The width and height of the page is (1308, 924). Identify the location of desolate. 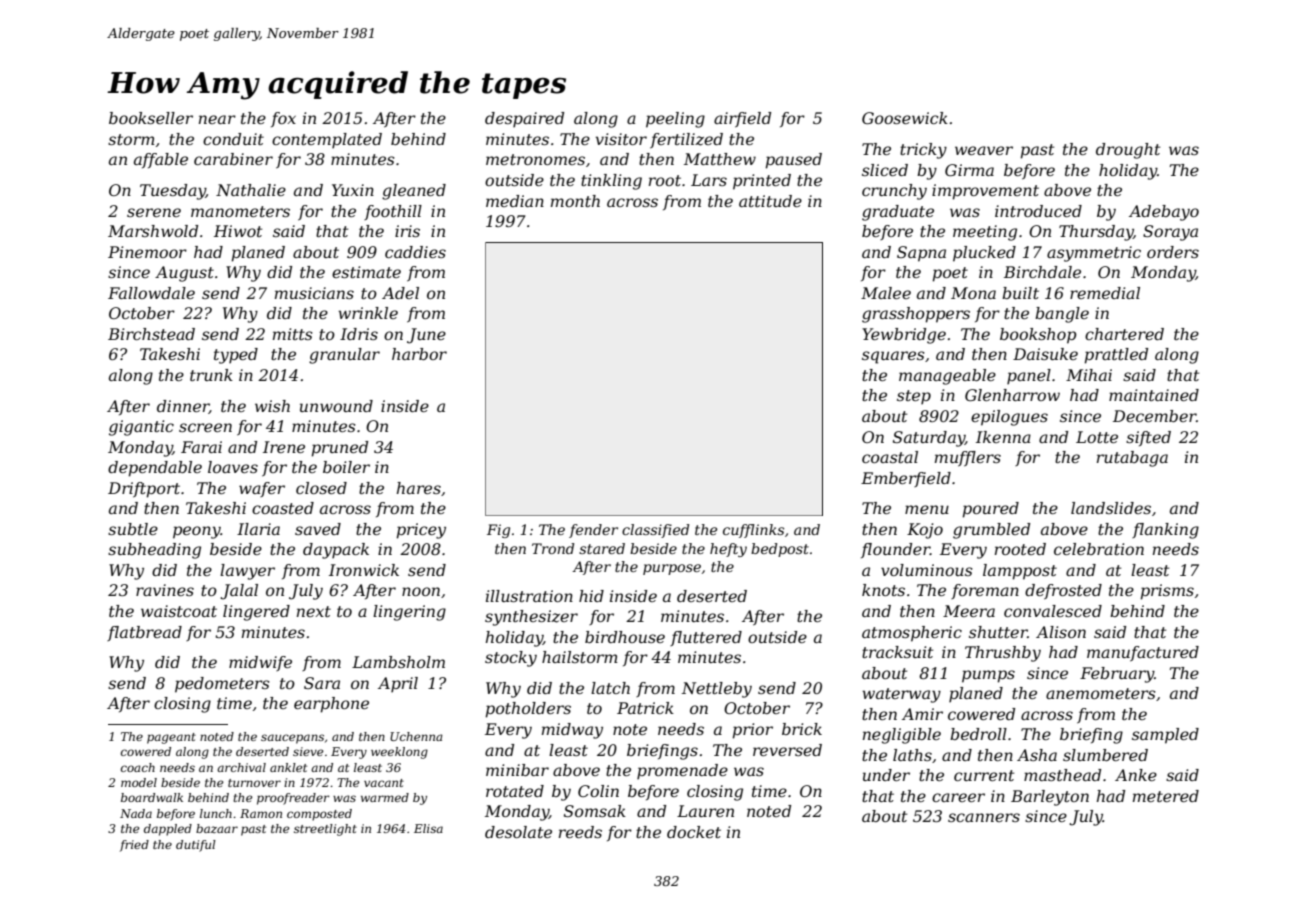
(518, 832).
